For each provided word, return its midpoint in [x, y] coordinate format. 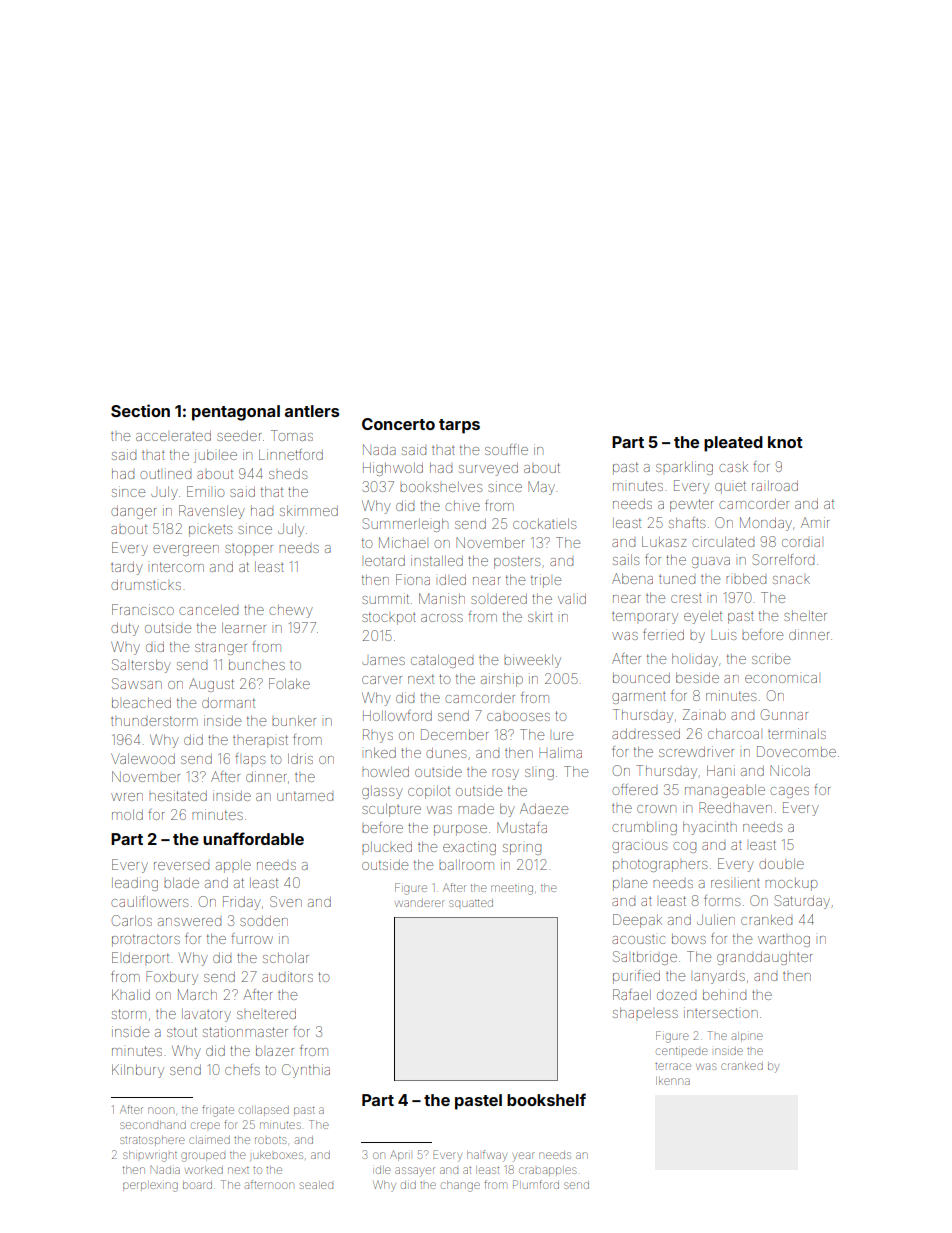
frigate [218, 1111]
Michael [402, 542]
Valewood [143, 758]
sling [539, 774]
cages [789, 792]
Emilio [205, 491]
